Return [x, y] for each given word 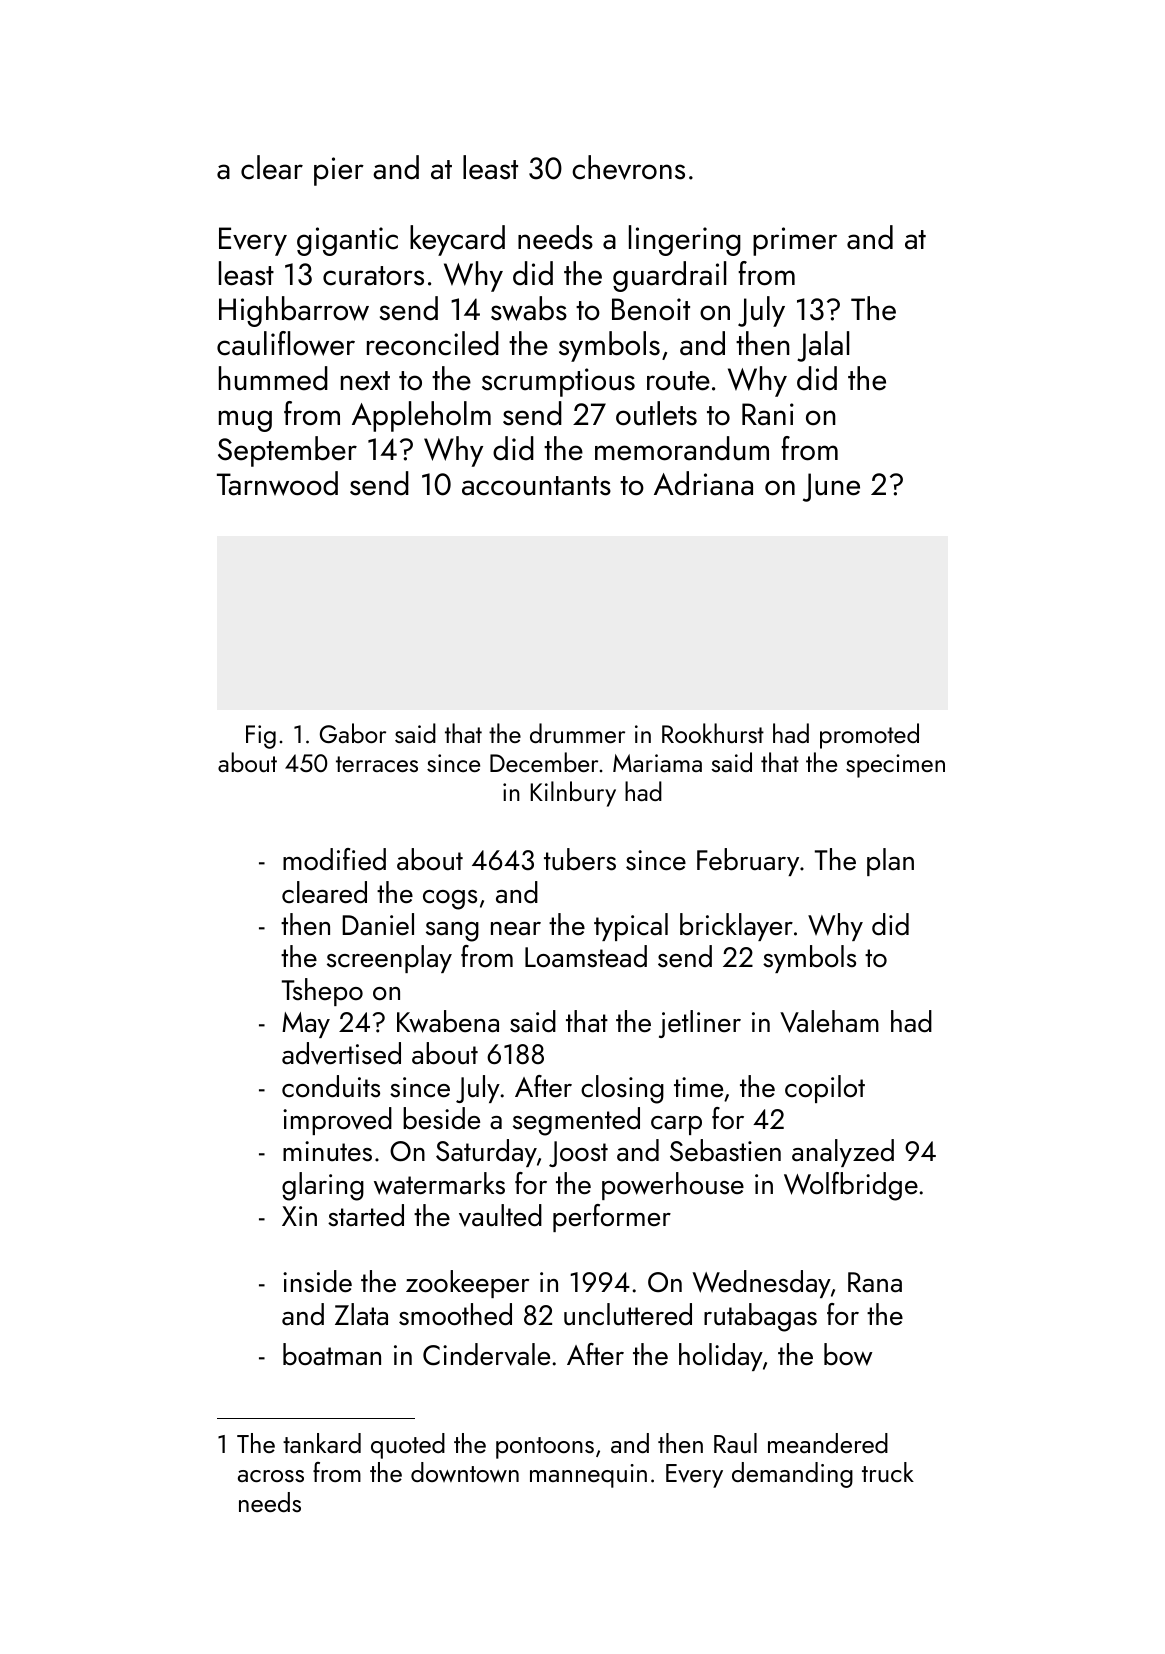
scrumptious [558, 382]
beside [441, 1118]
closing [622, 1089]
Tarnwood [277, 483]
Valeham [829, 1021]
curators [373, 276]
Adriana [703, 483]
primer [795, 241]
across [271, 1476]
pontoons [545, 1448]
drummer [577, 733]
